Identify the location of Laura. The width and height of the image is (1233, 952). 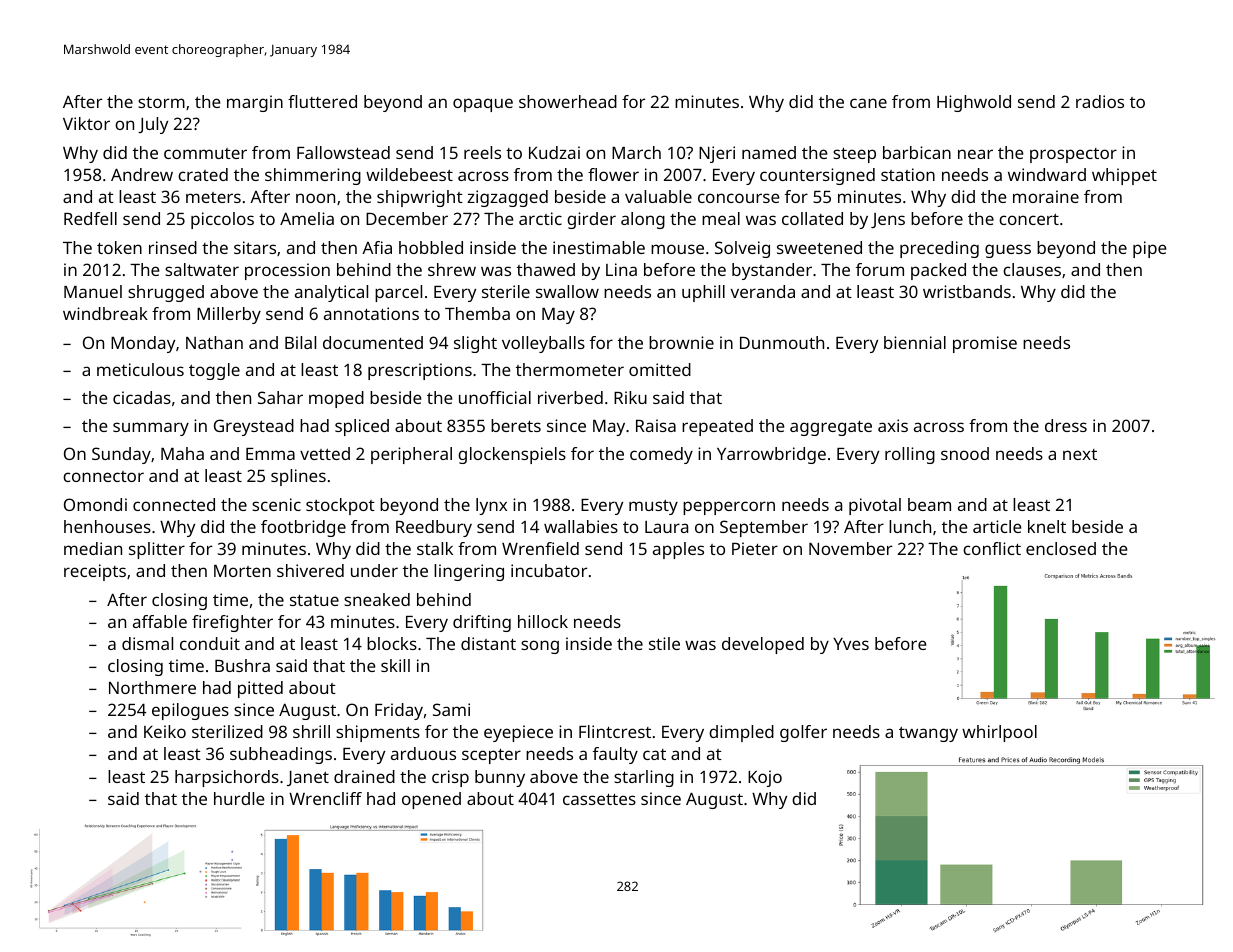
(666, 527).
